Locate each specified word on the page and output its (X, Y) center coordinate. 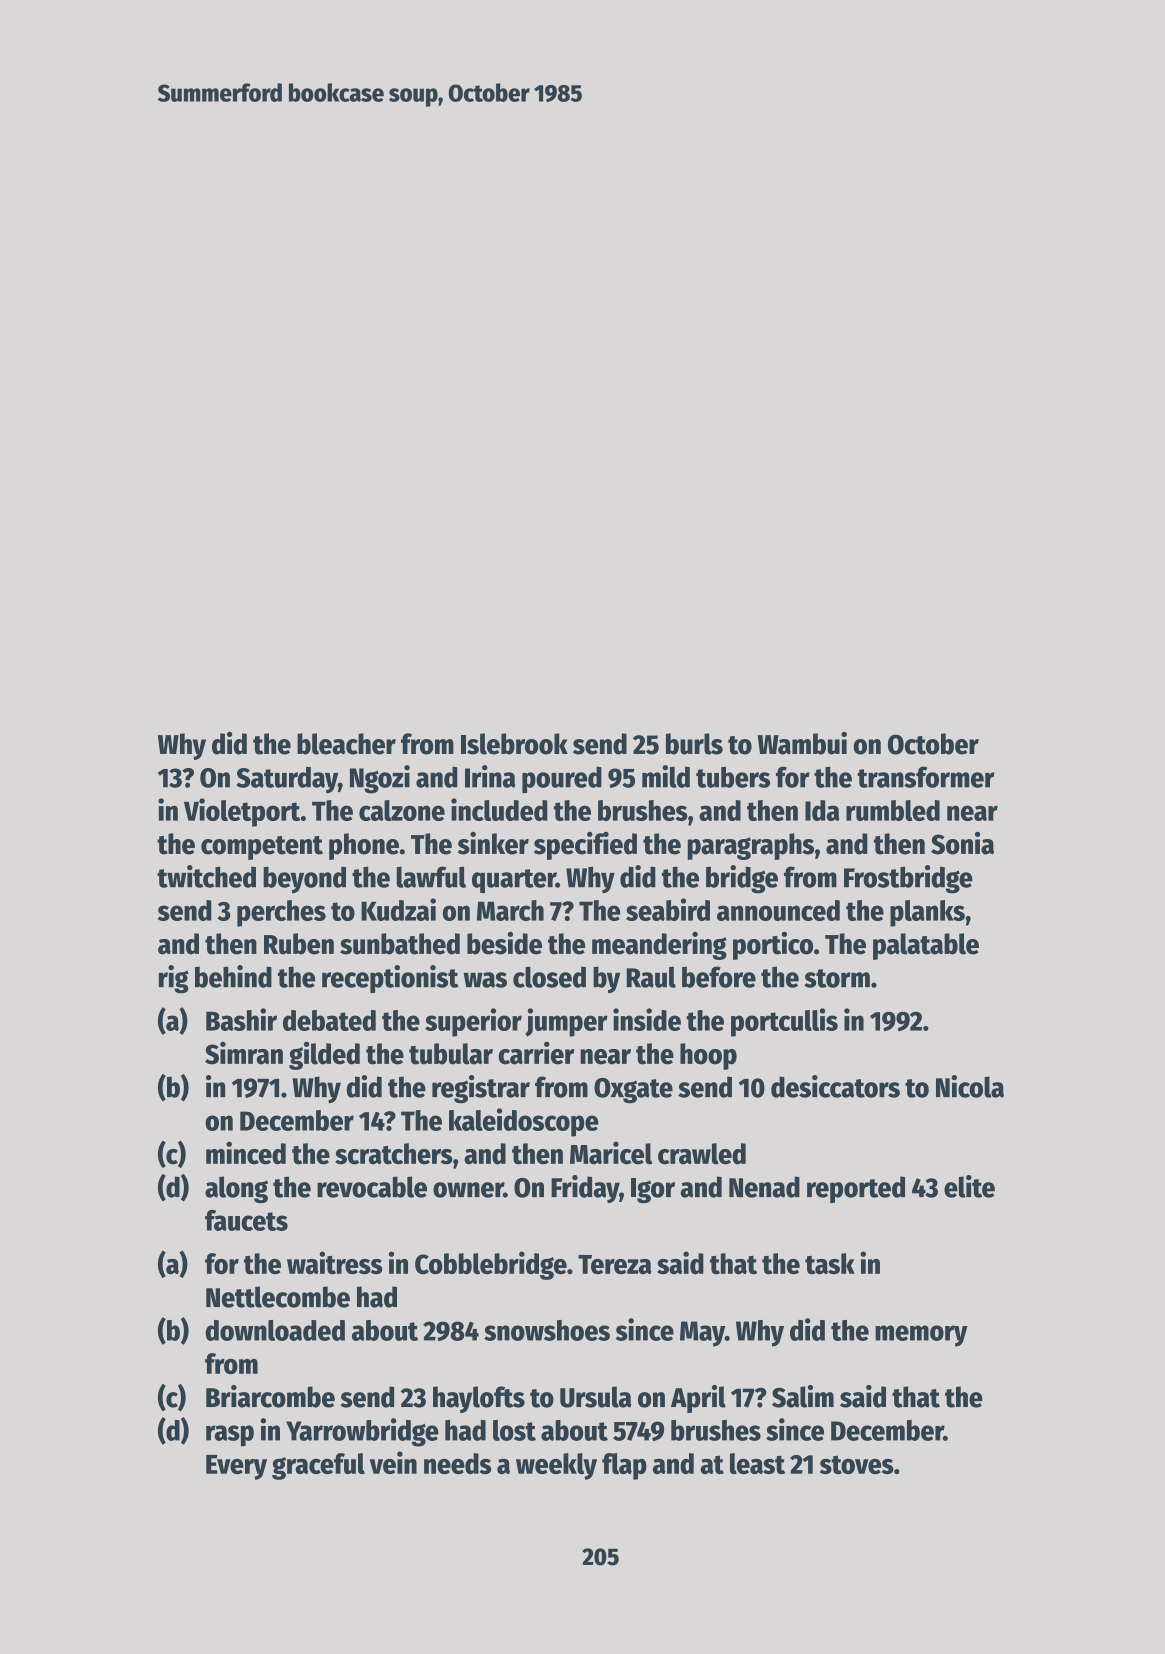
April (698, 1399)
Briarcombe (270, 1396)
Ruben (299, 944)
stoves (857, 1464)
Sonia (962, 843)
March (510, 910)
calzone (402, 810)
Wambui (802, 743)
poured (562, 780)
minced (246, 1153)
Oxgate (633, 1090)
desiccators (835, 1086)
